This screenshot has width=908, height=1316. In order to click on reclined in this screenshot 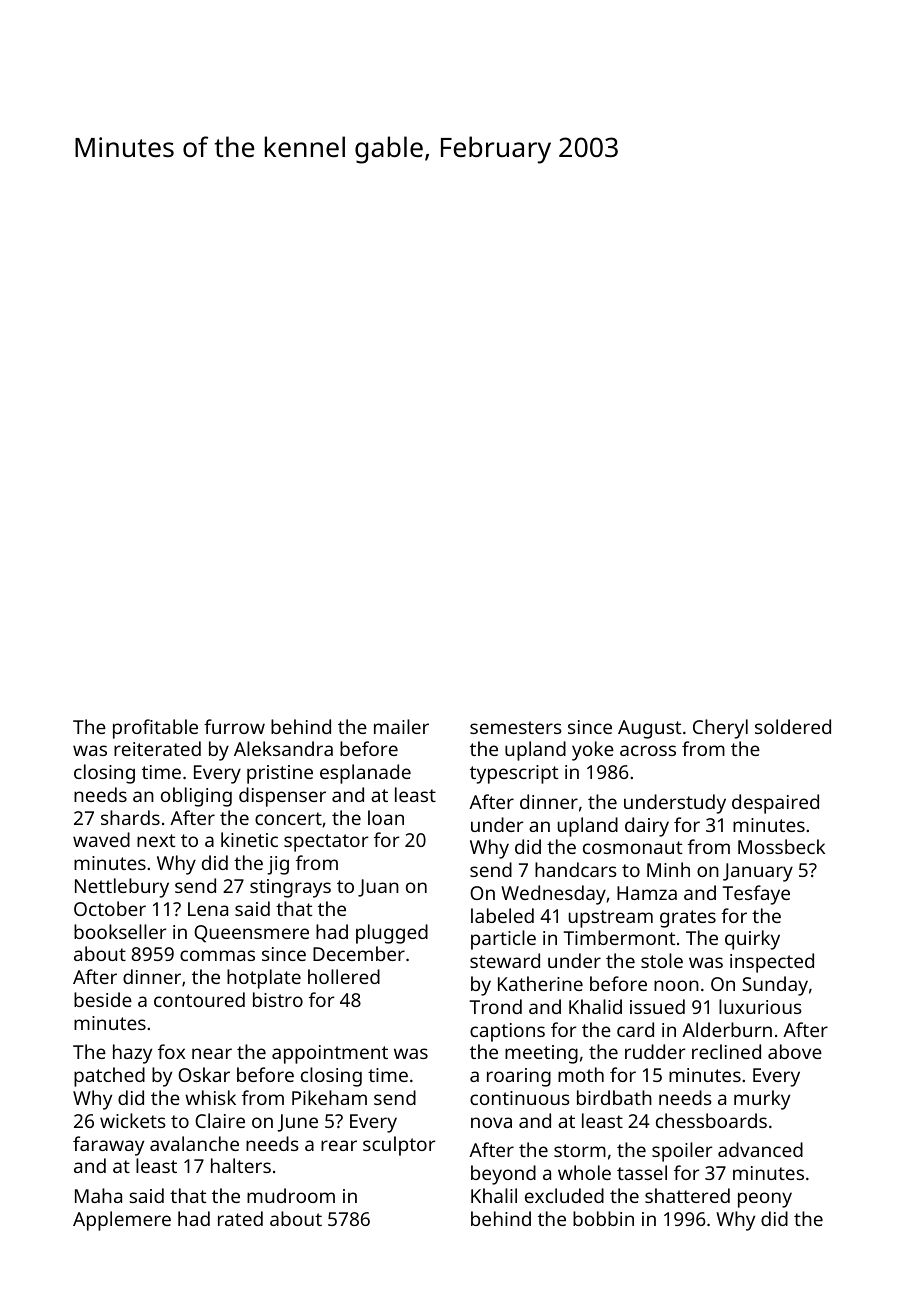, I will do `click(726, 1051)`.
